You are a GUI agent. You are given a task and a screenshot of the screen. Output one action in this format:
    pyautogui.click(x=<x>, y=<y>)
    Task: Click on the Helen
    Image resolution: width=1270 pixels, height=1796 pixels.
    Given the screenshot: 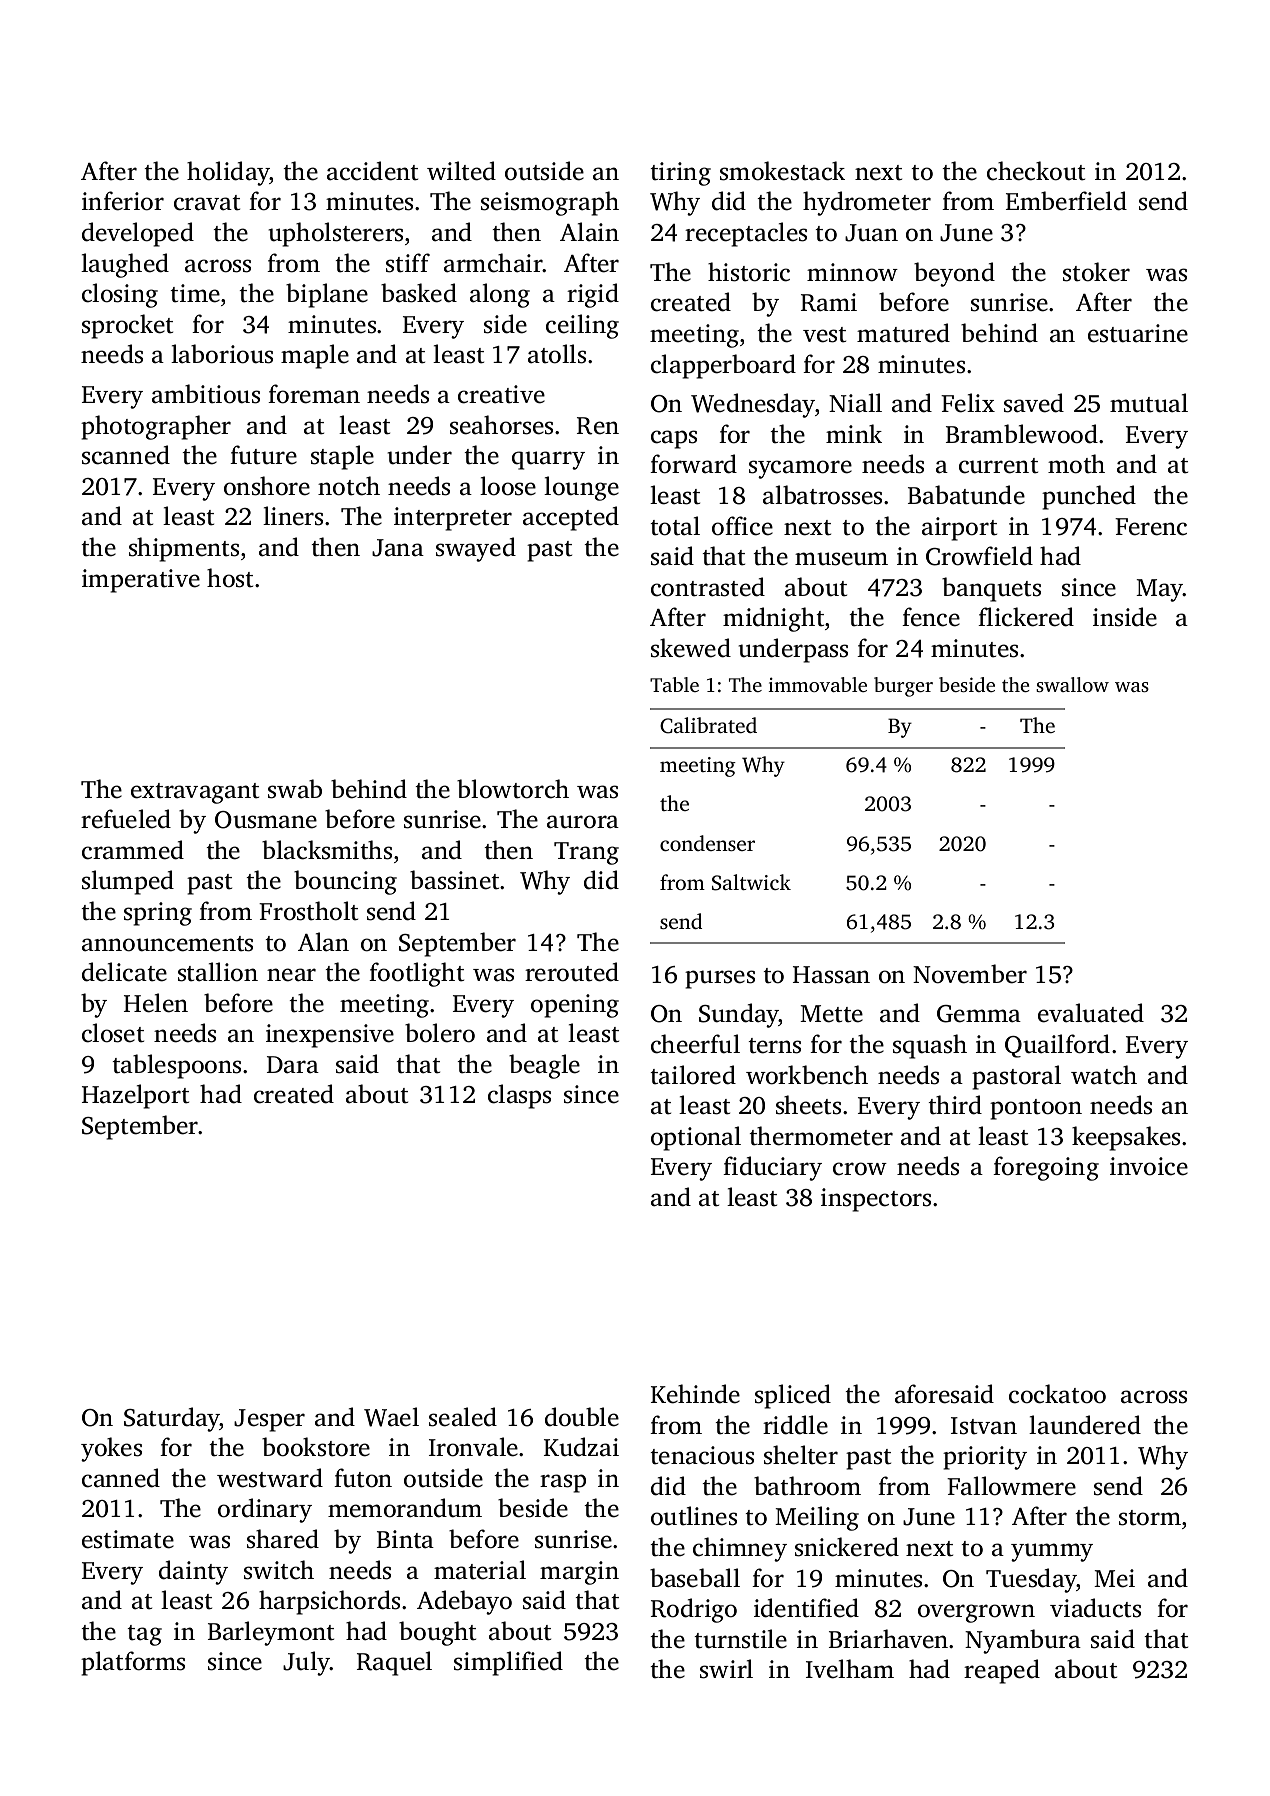 What is the action you would take?
    pyautogui.click(x=156, y=1003)
